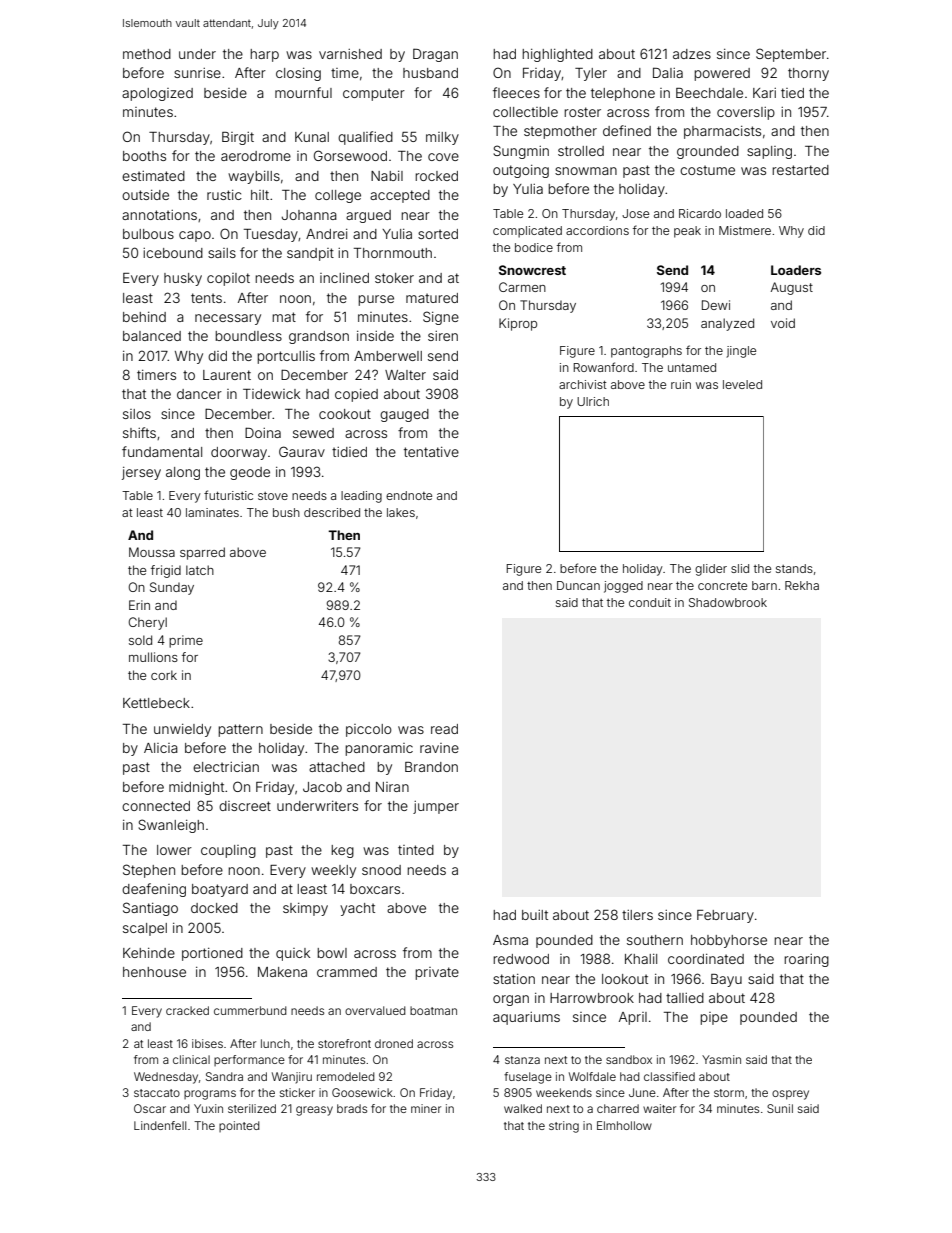 The width and height of the screenshot is (952, 1233). What do you see at coordinates (164, 675) in the screenshot?
I see `cork` at bounding box center [164, 675].
